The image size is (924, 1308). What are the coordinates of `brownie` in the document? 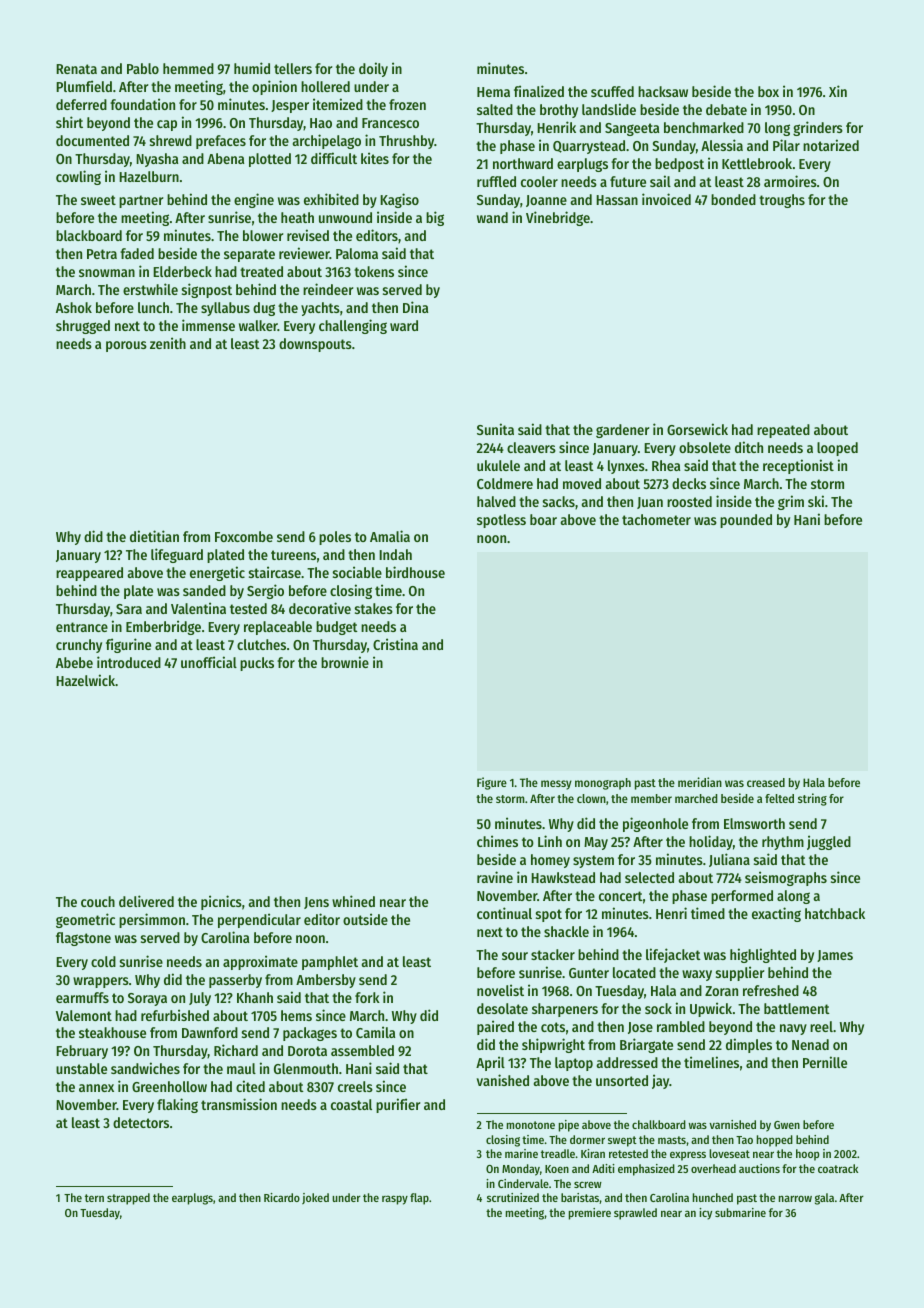 It's located at (345, 662).
